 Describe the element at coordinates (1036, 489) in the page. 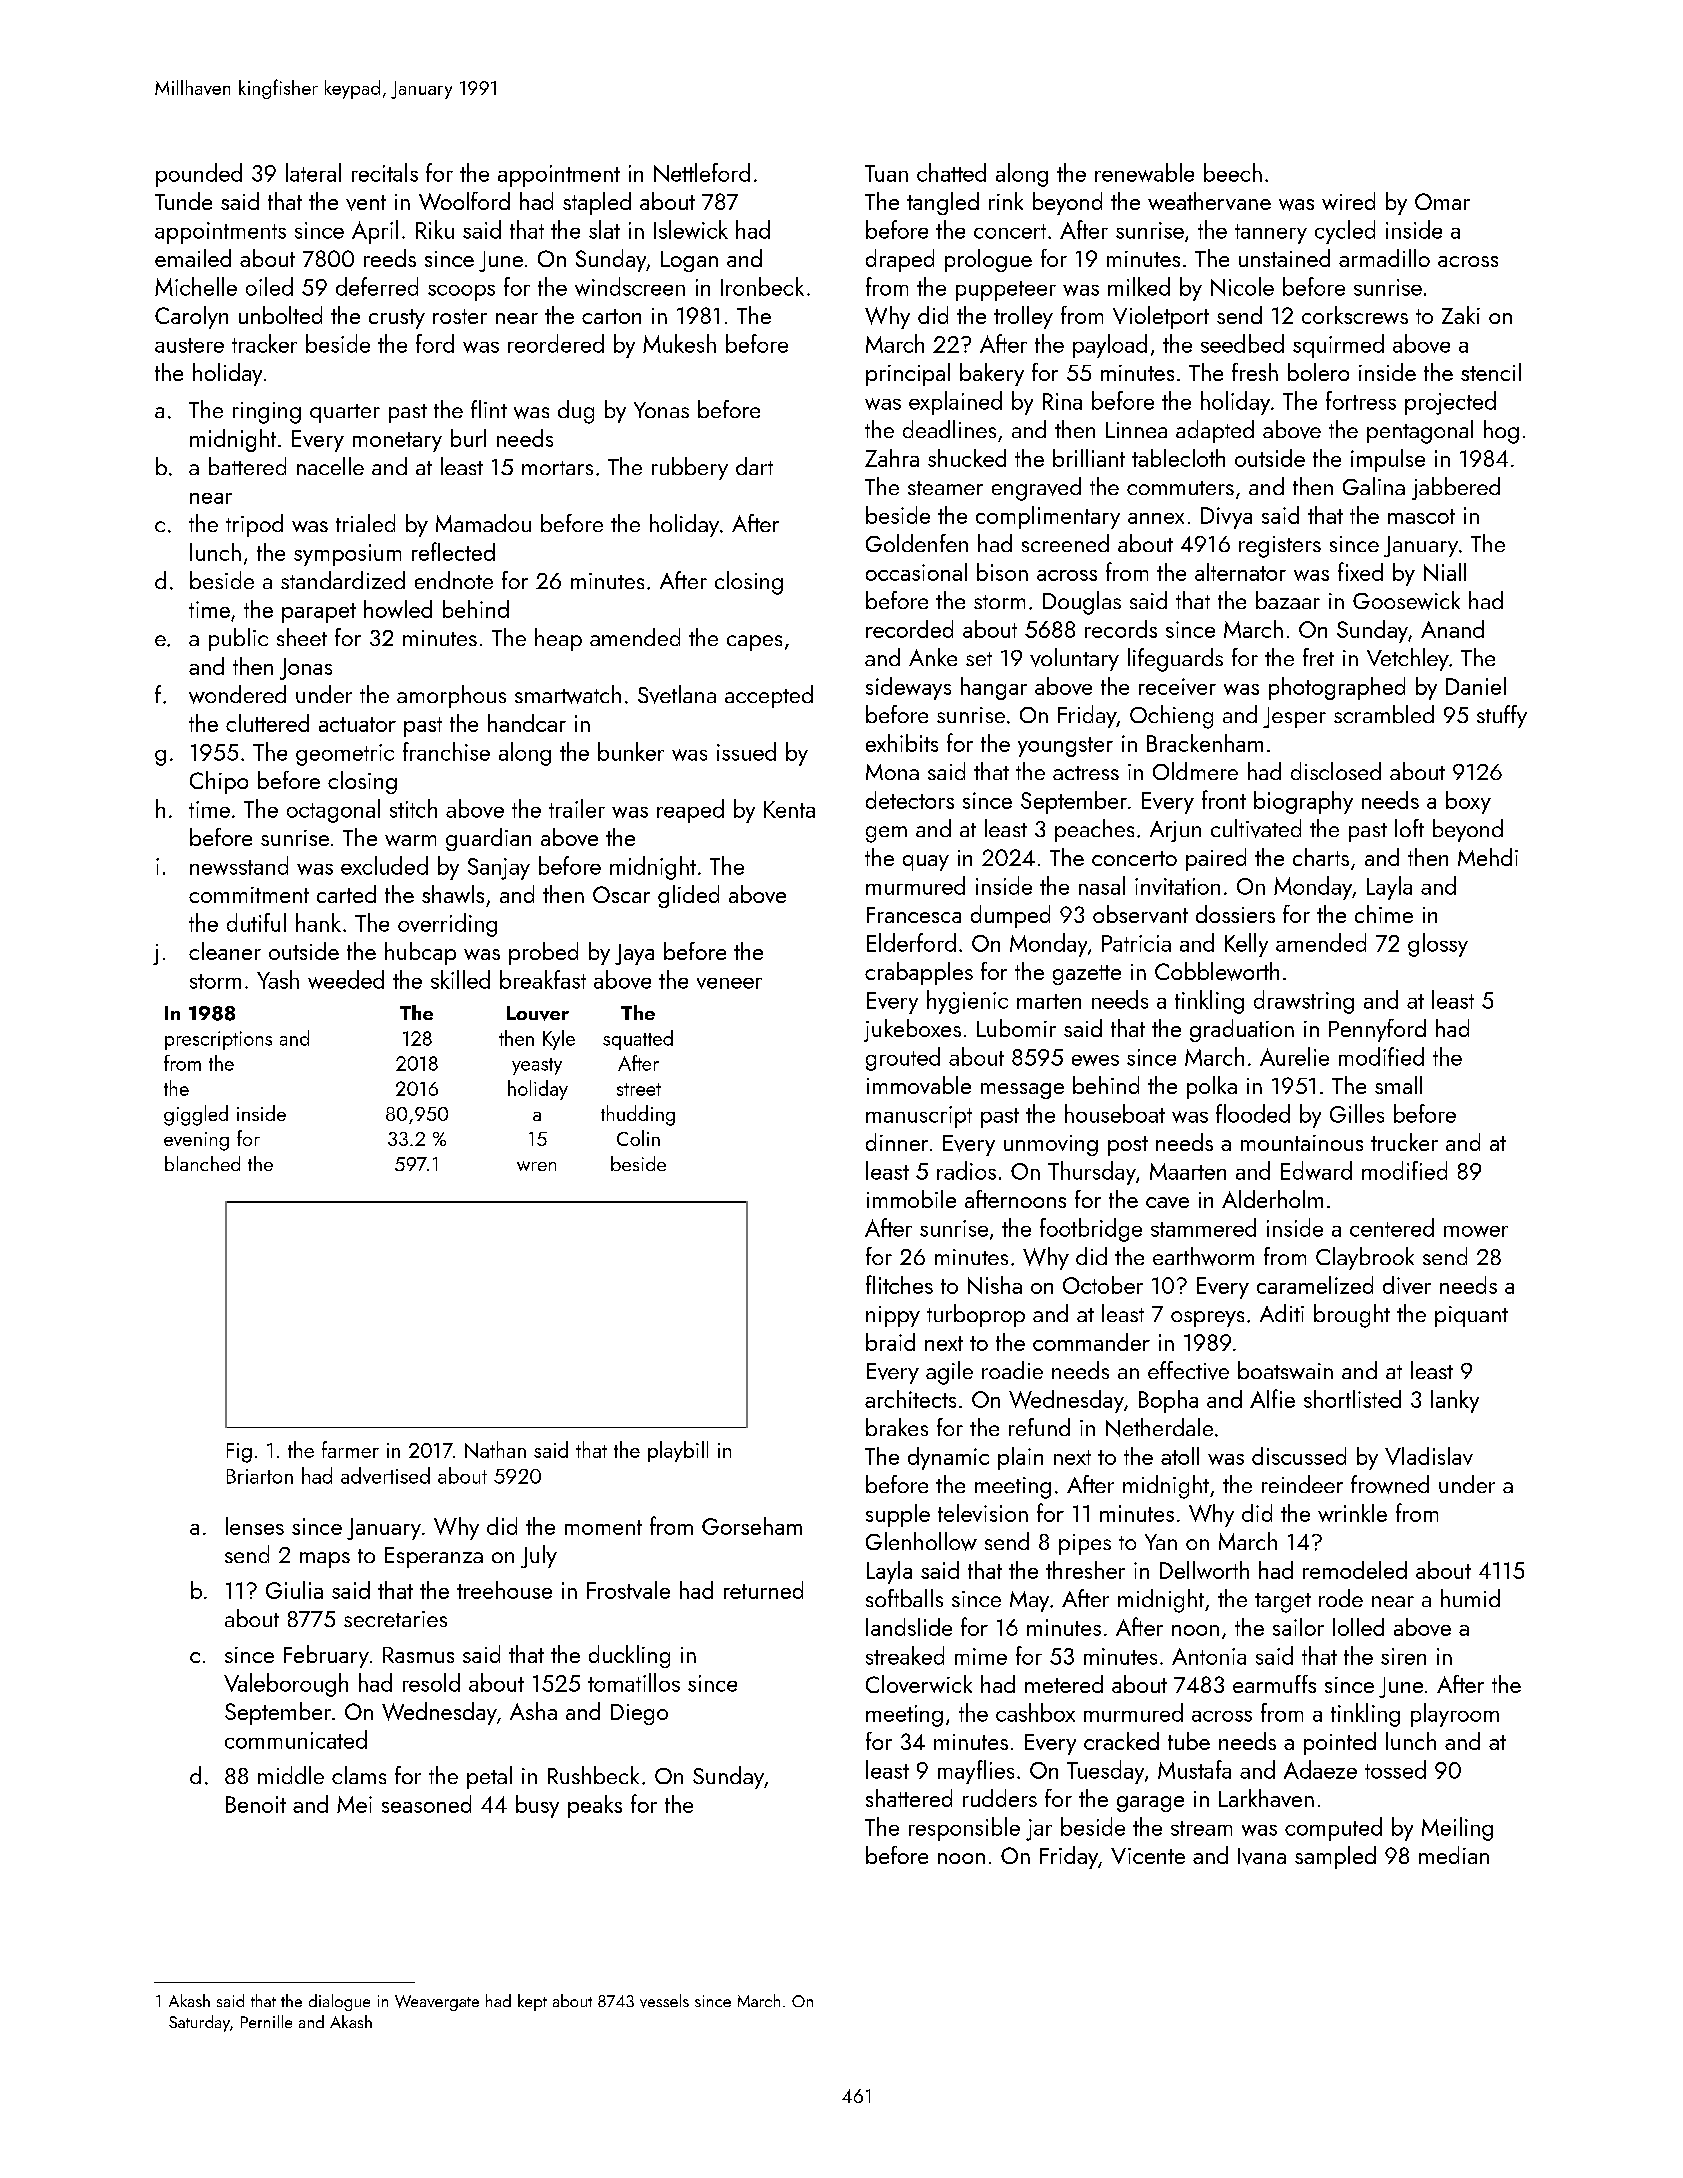

I see `engraved` at that location.
